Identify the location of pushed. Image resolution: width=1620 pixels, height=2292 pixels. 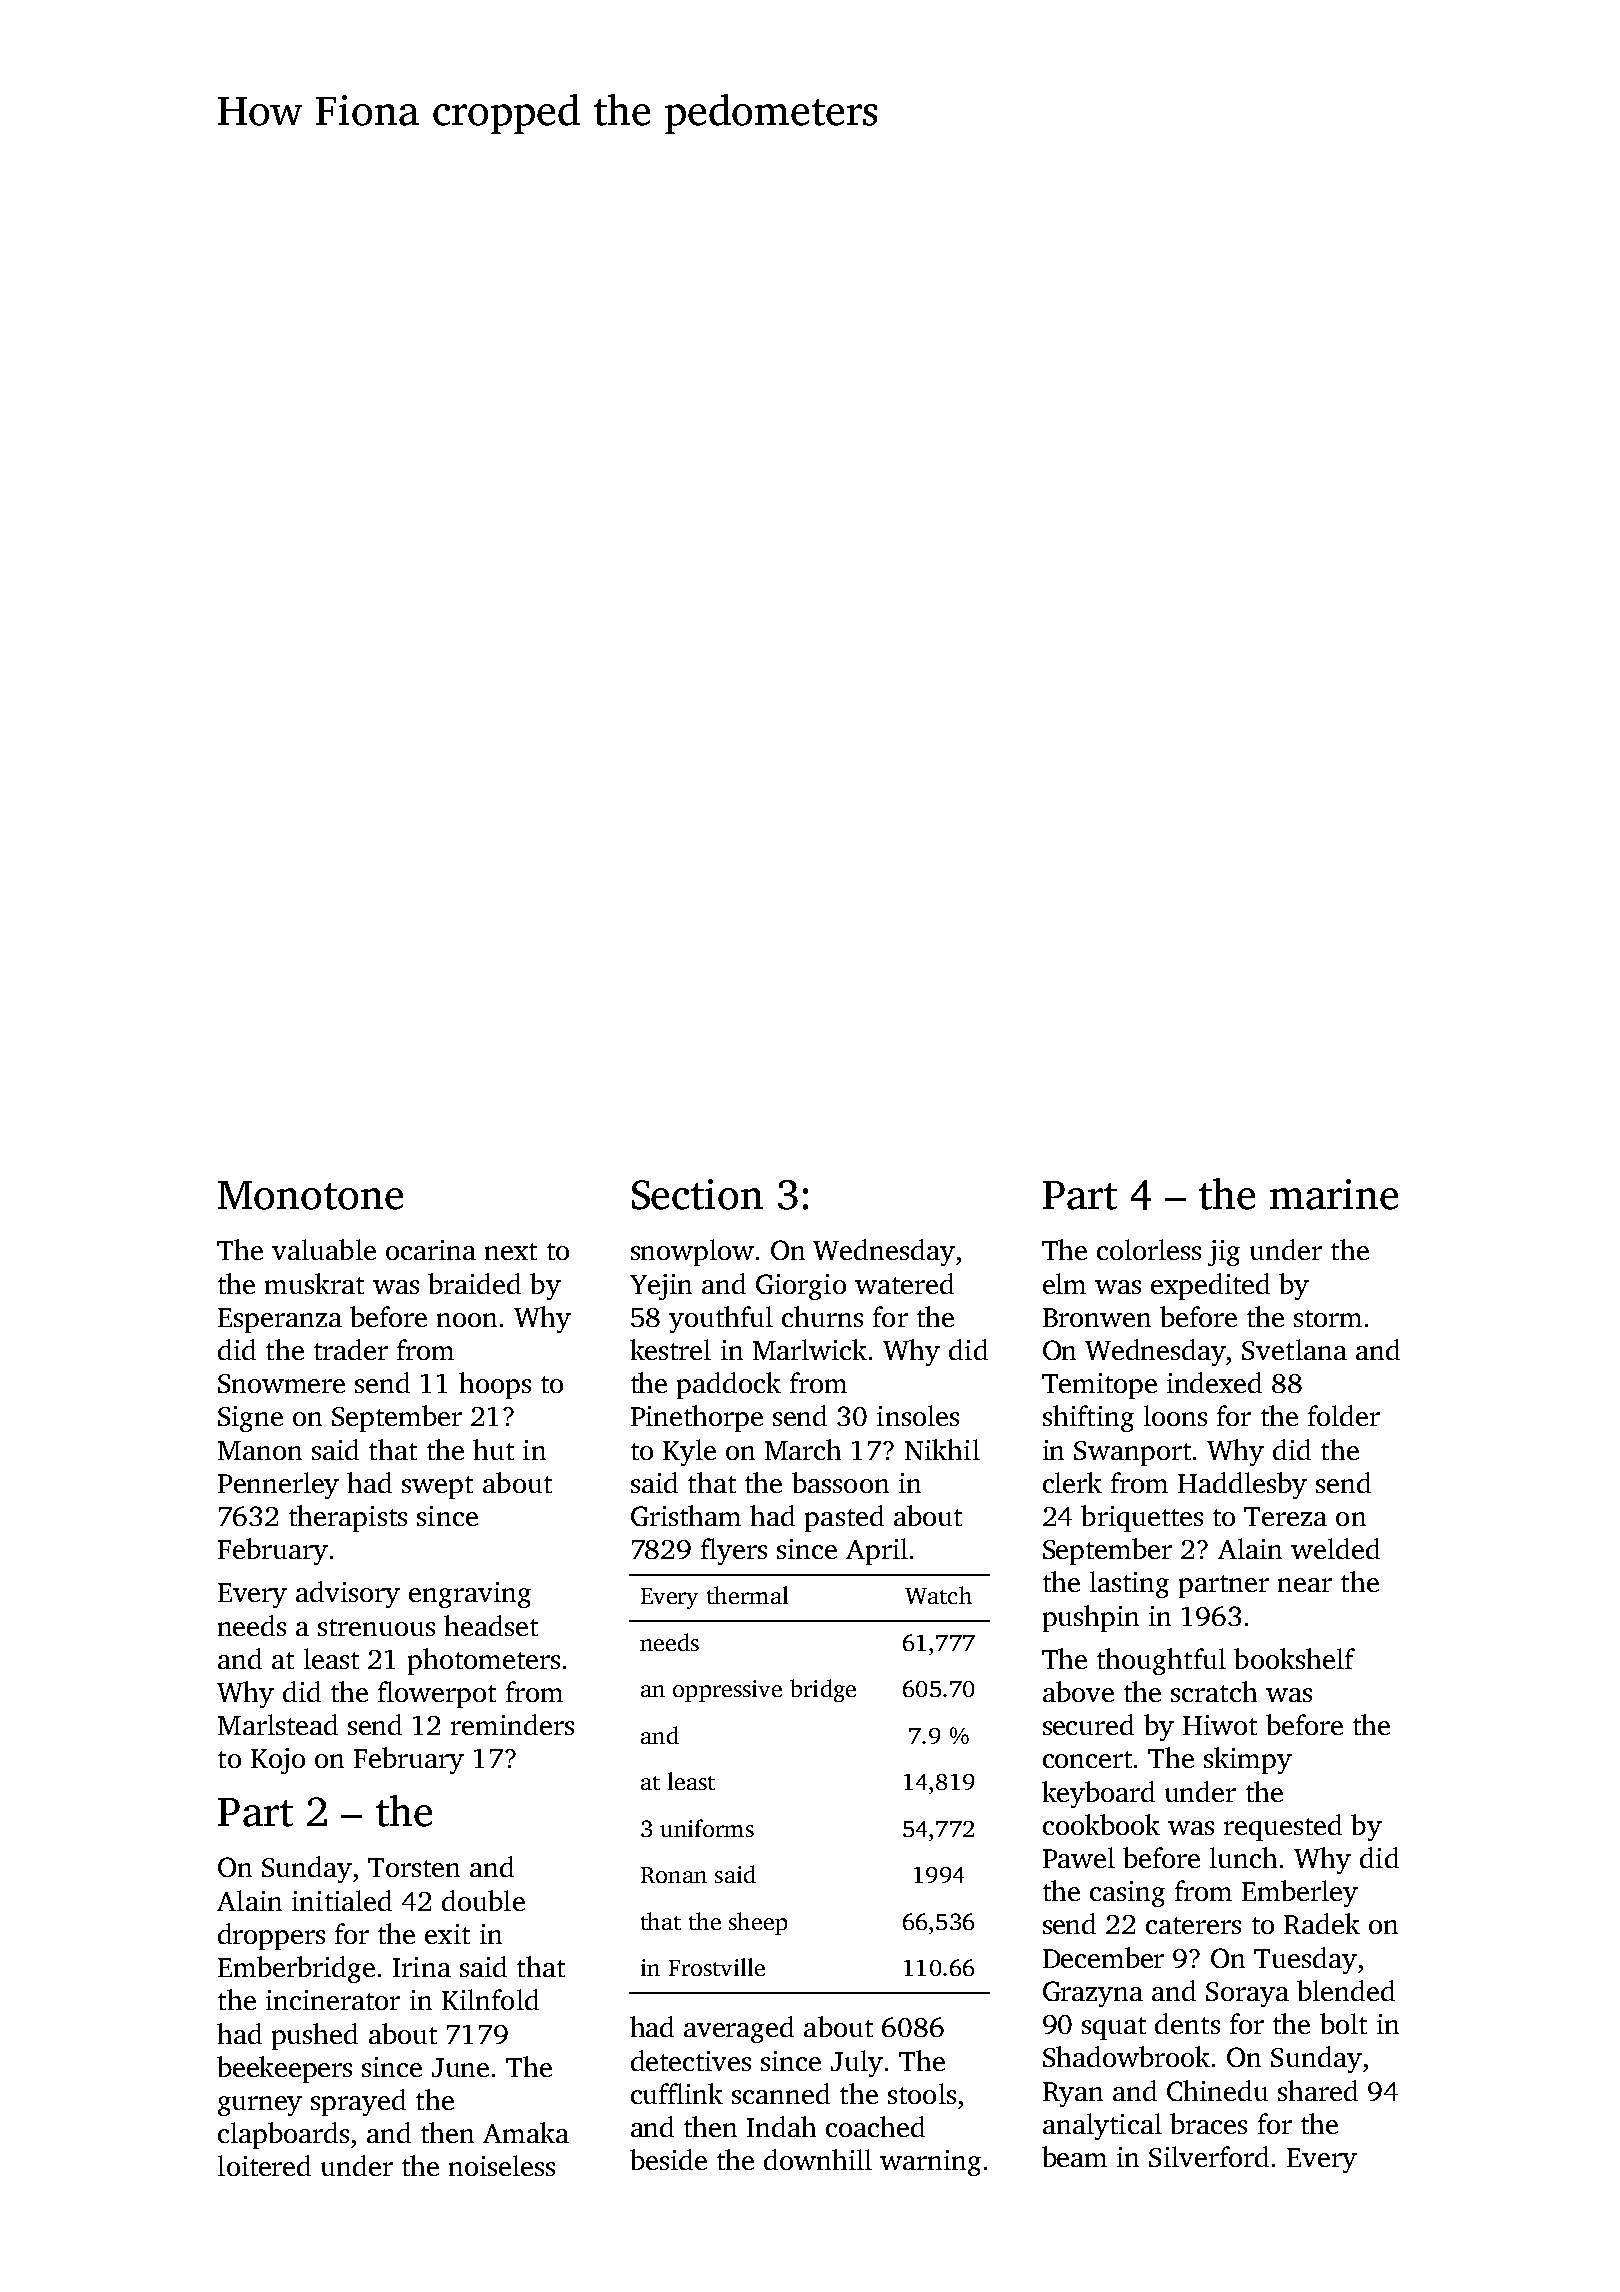
(315, 2036).
